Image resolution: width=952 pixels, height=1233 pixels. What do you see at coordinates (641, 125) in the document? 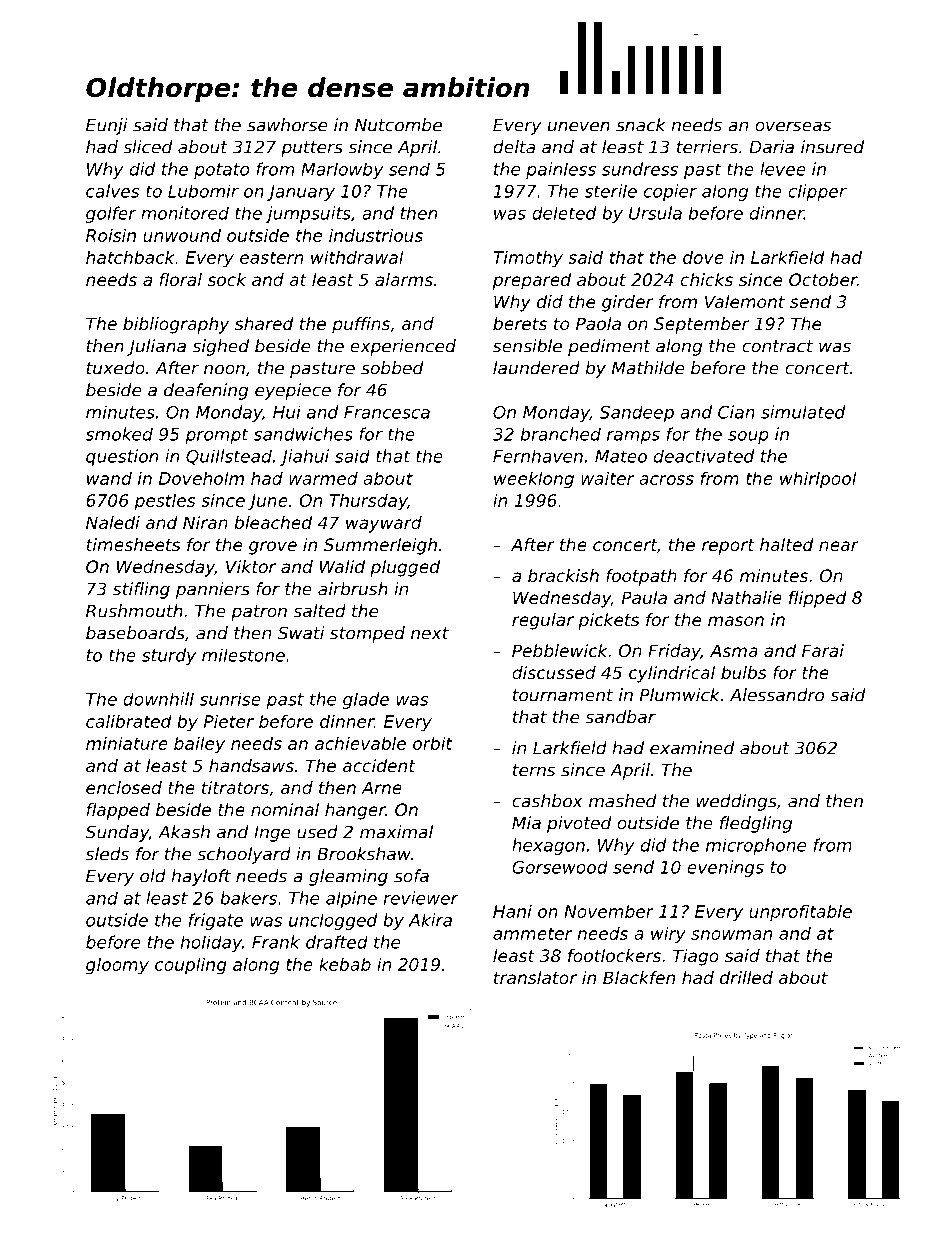
I see `snack` at bounding box center [641, 125].
